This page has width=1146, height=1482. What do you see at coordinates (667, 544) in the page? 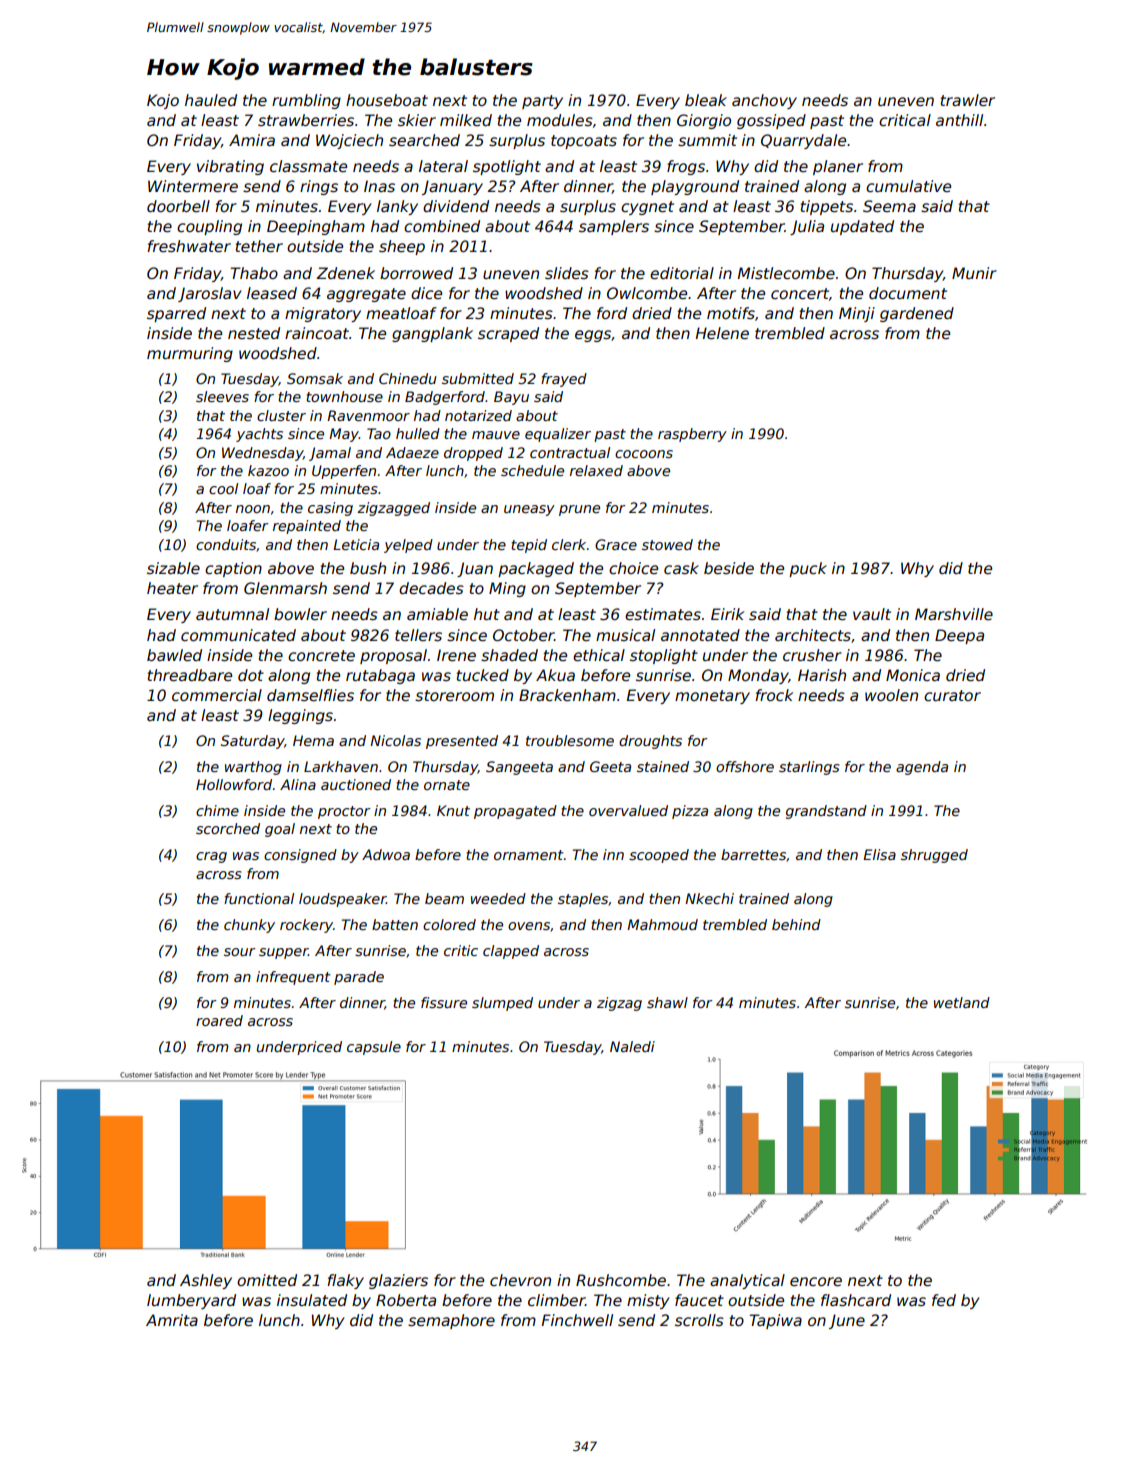
I see `stowed` at bounding box center [667, 544].
